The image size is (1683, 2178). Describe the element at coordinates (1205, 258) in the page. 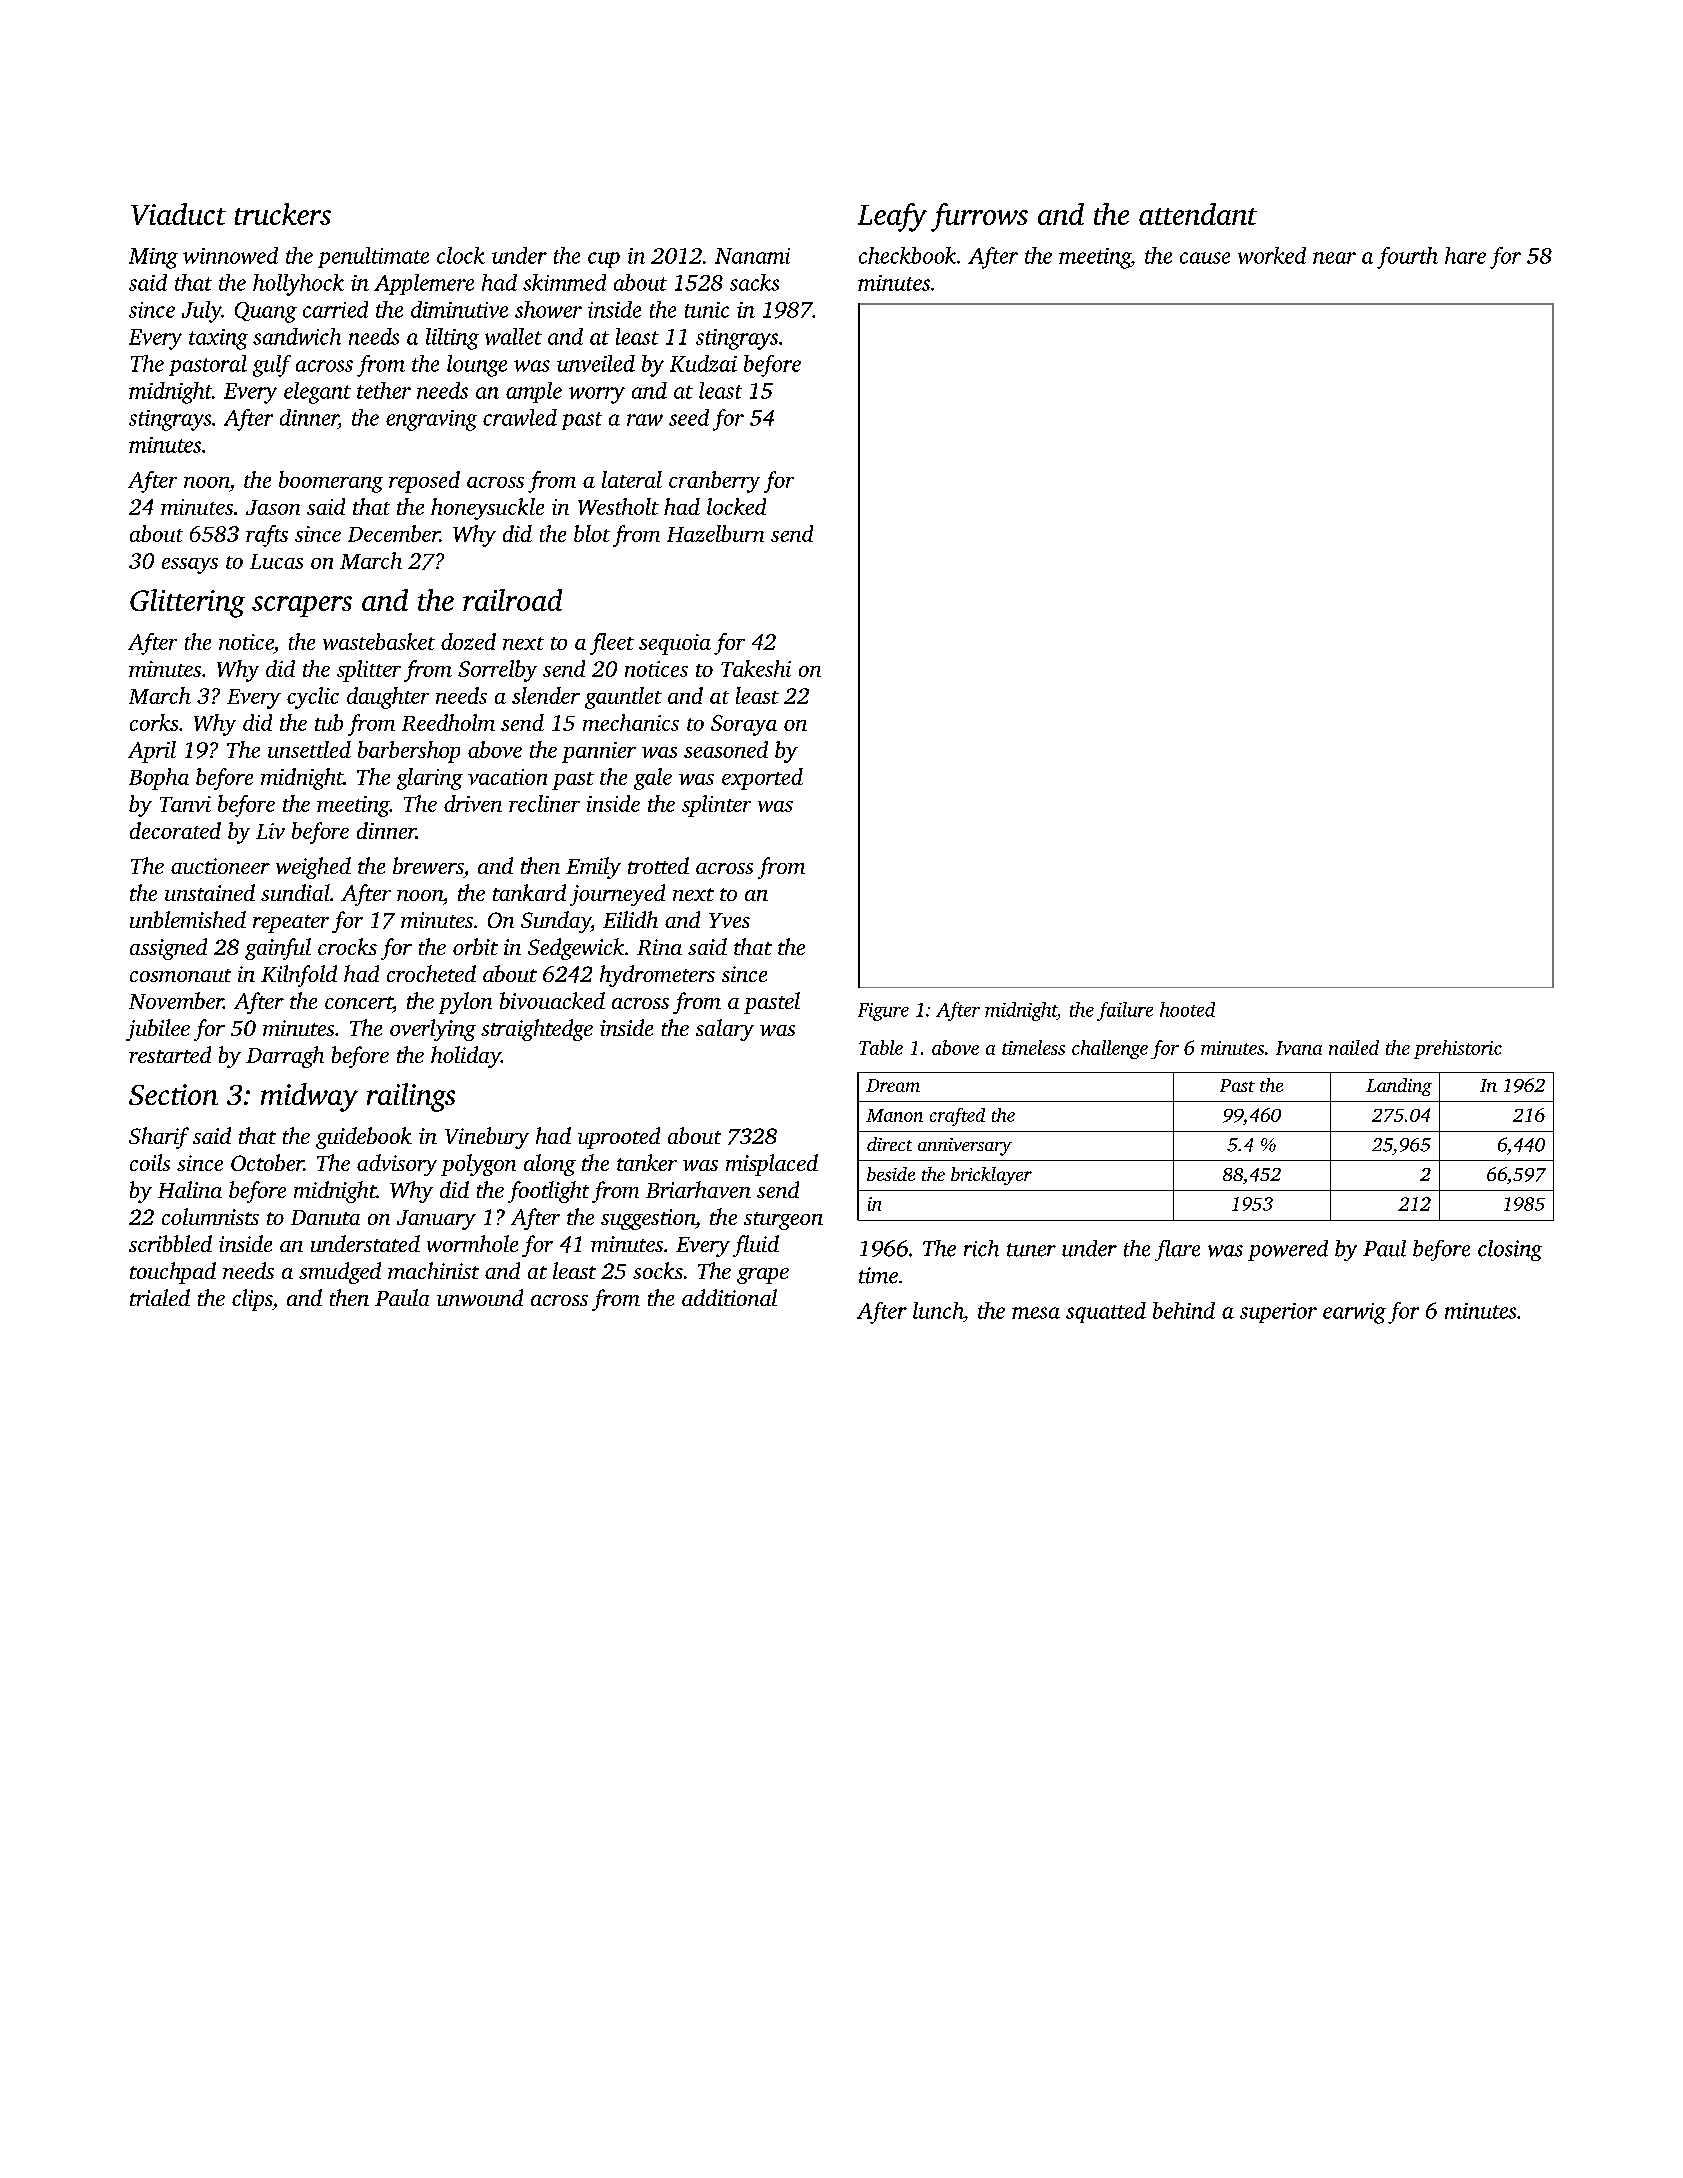

I see `cause` at that location.
